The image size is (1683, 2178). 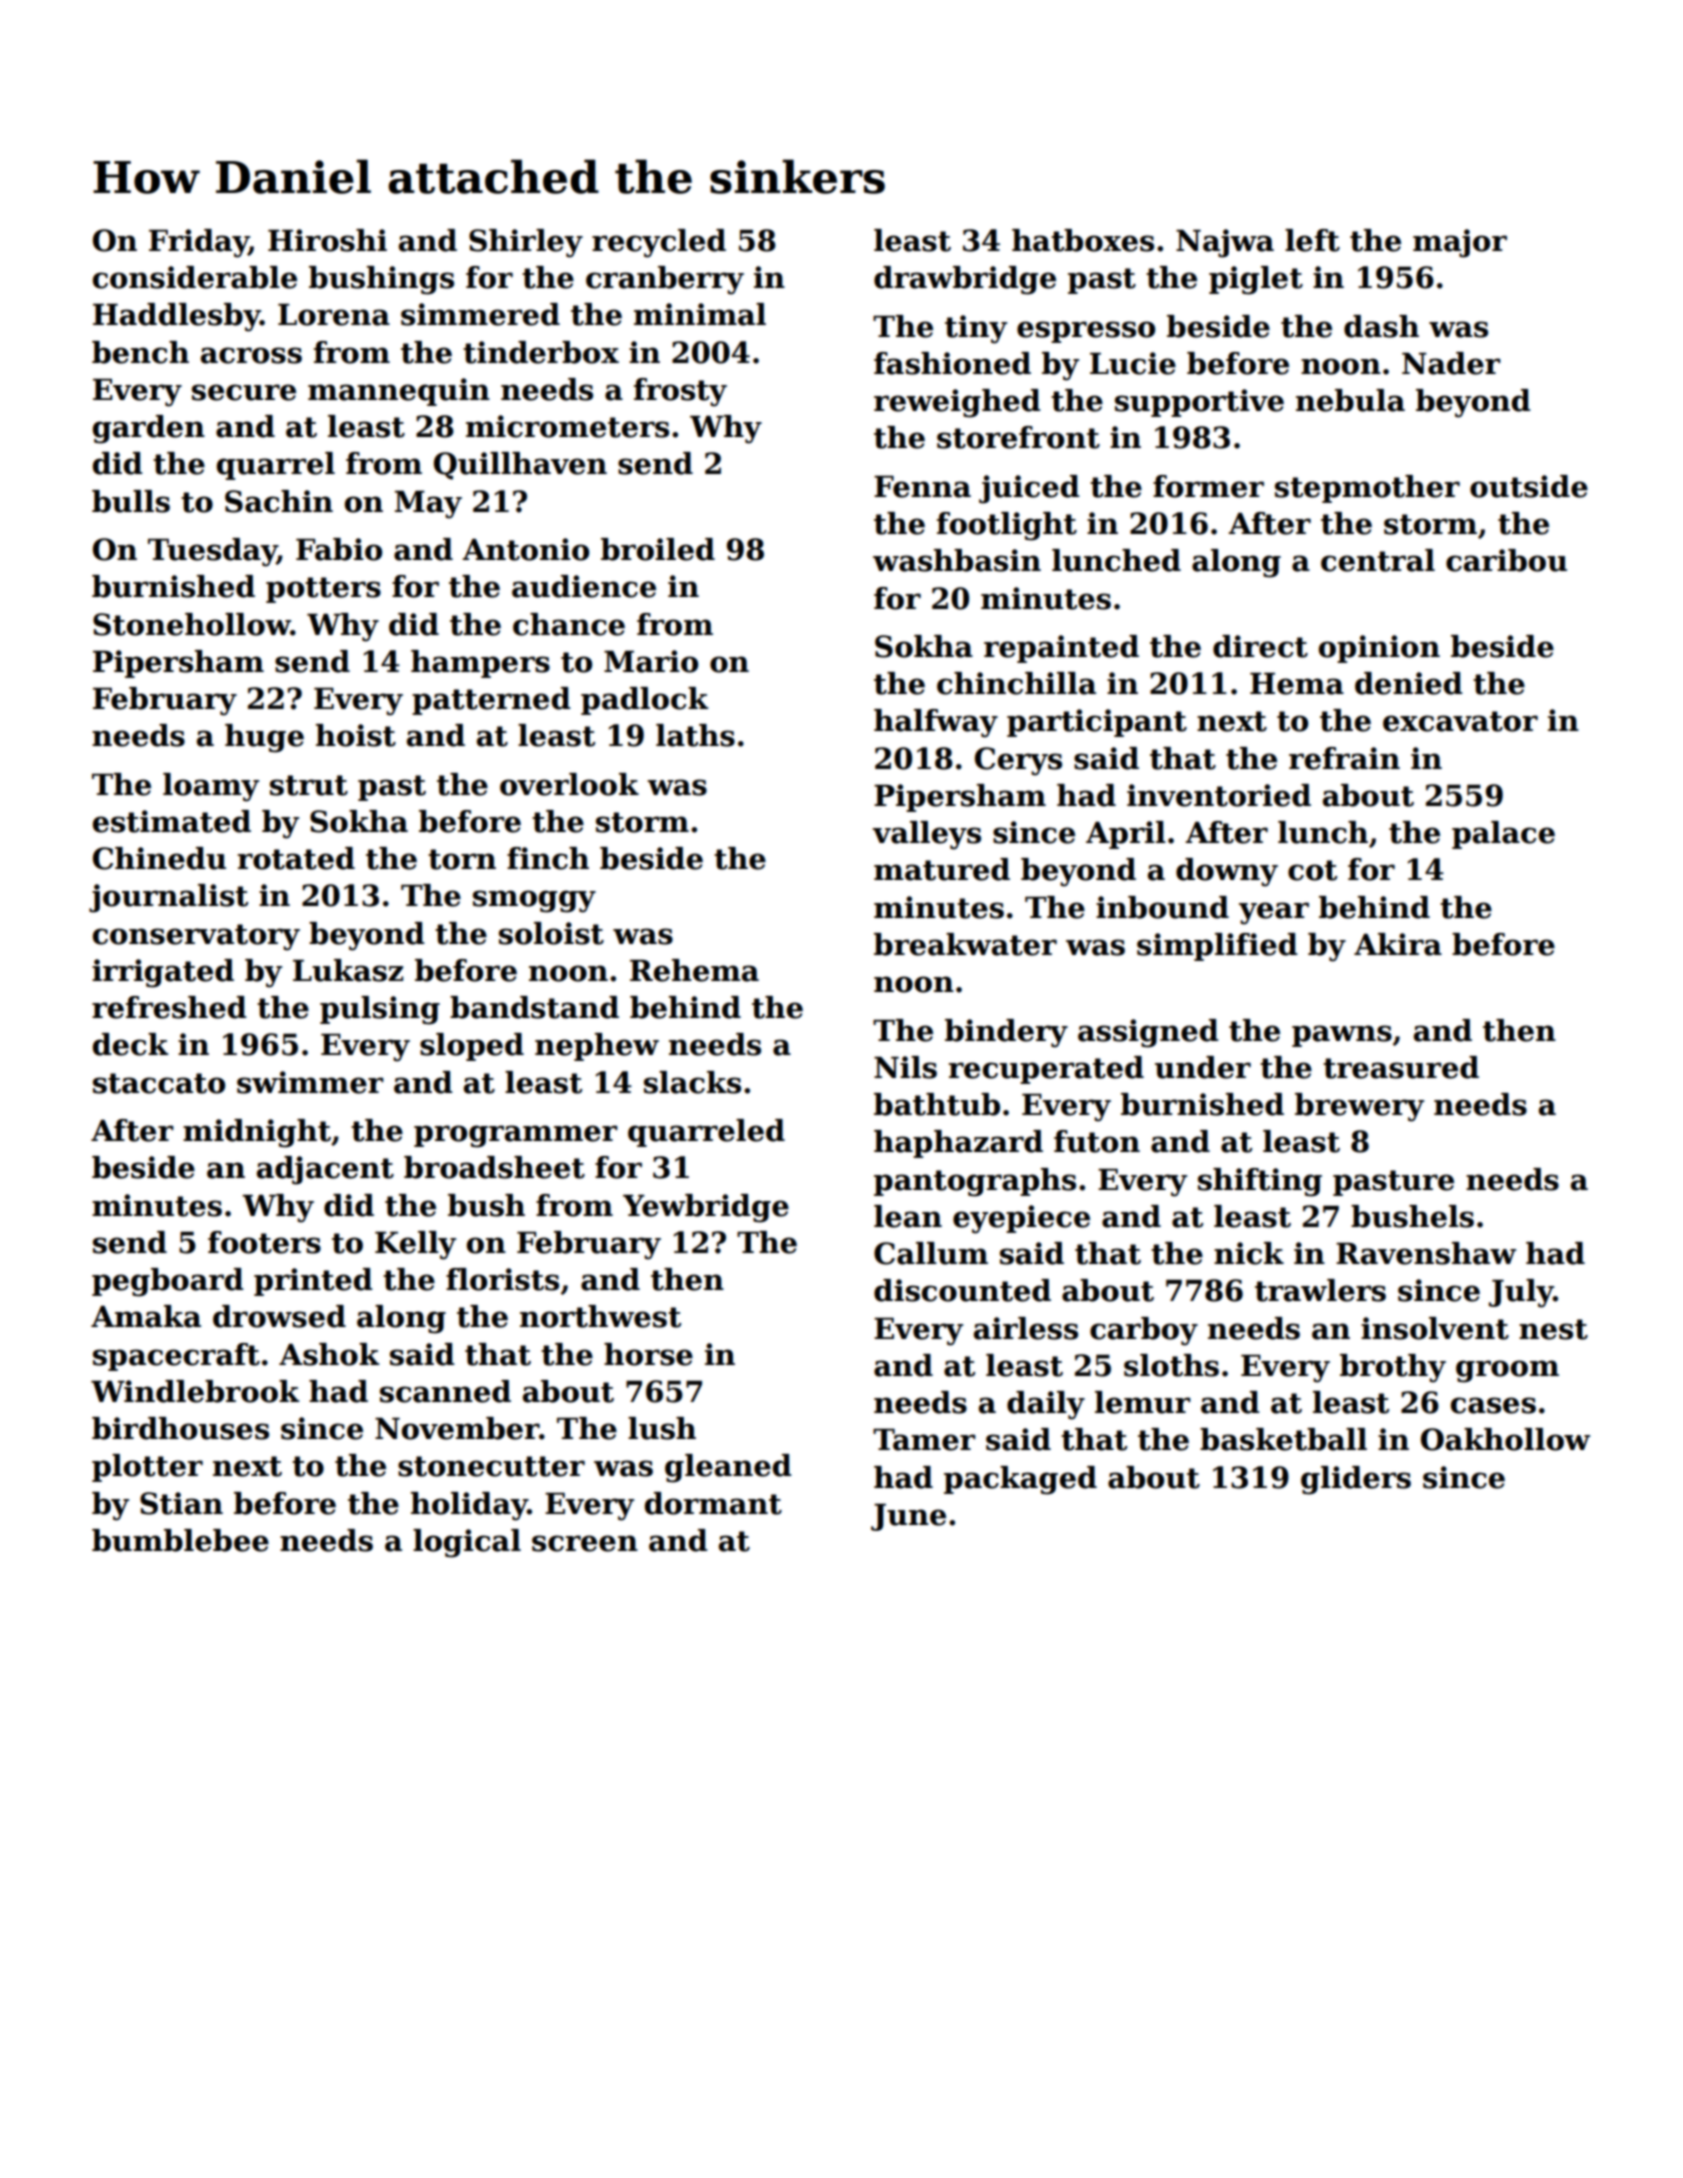 What do you see at coordinates (310, 1082) in the document?
I see `swimmer` at bounding box center [310, 1082].
